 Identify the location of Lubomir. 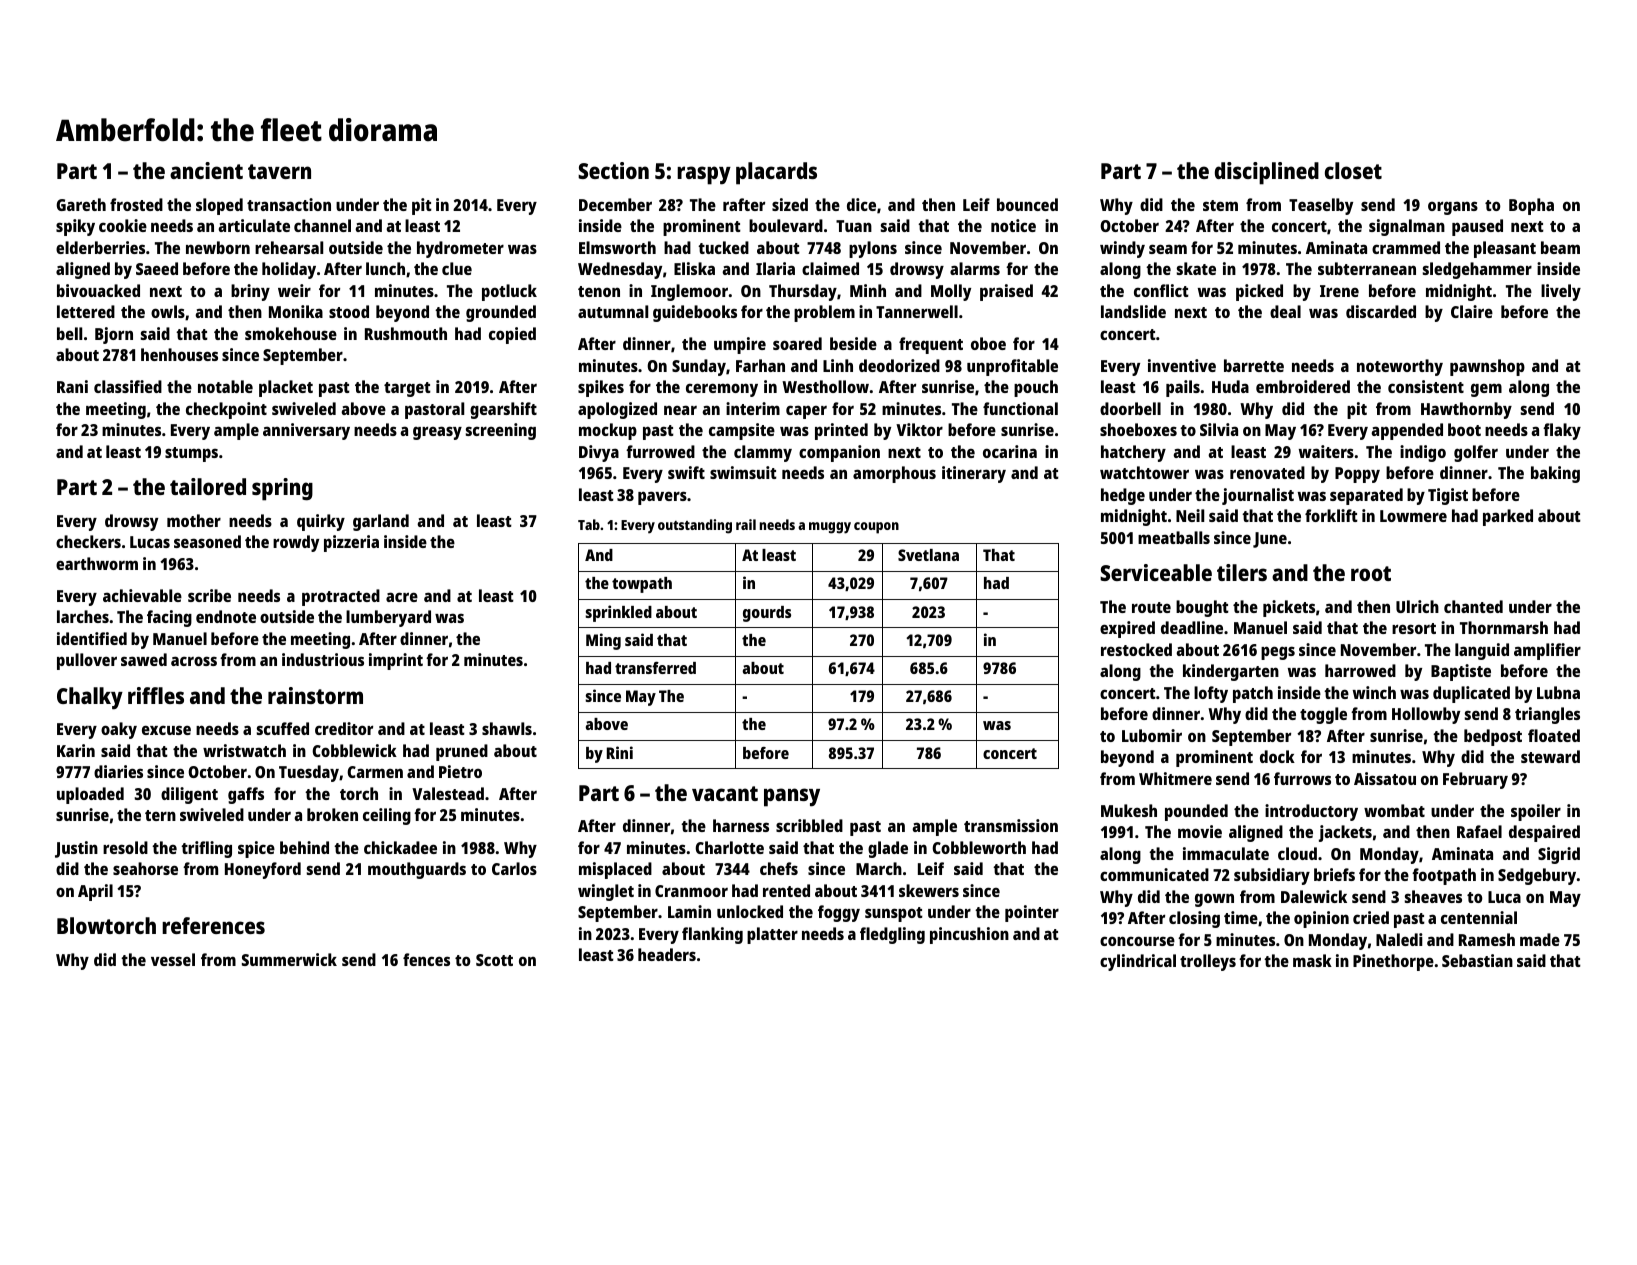
(1152, 735).
